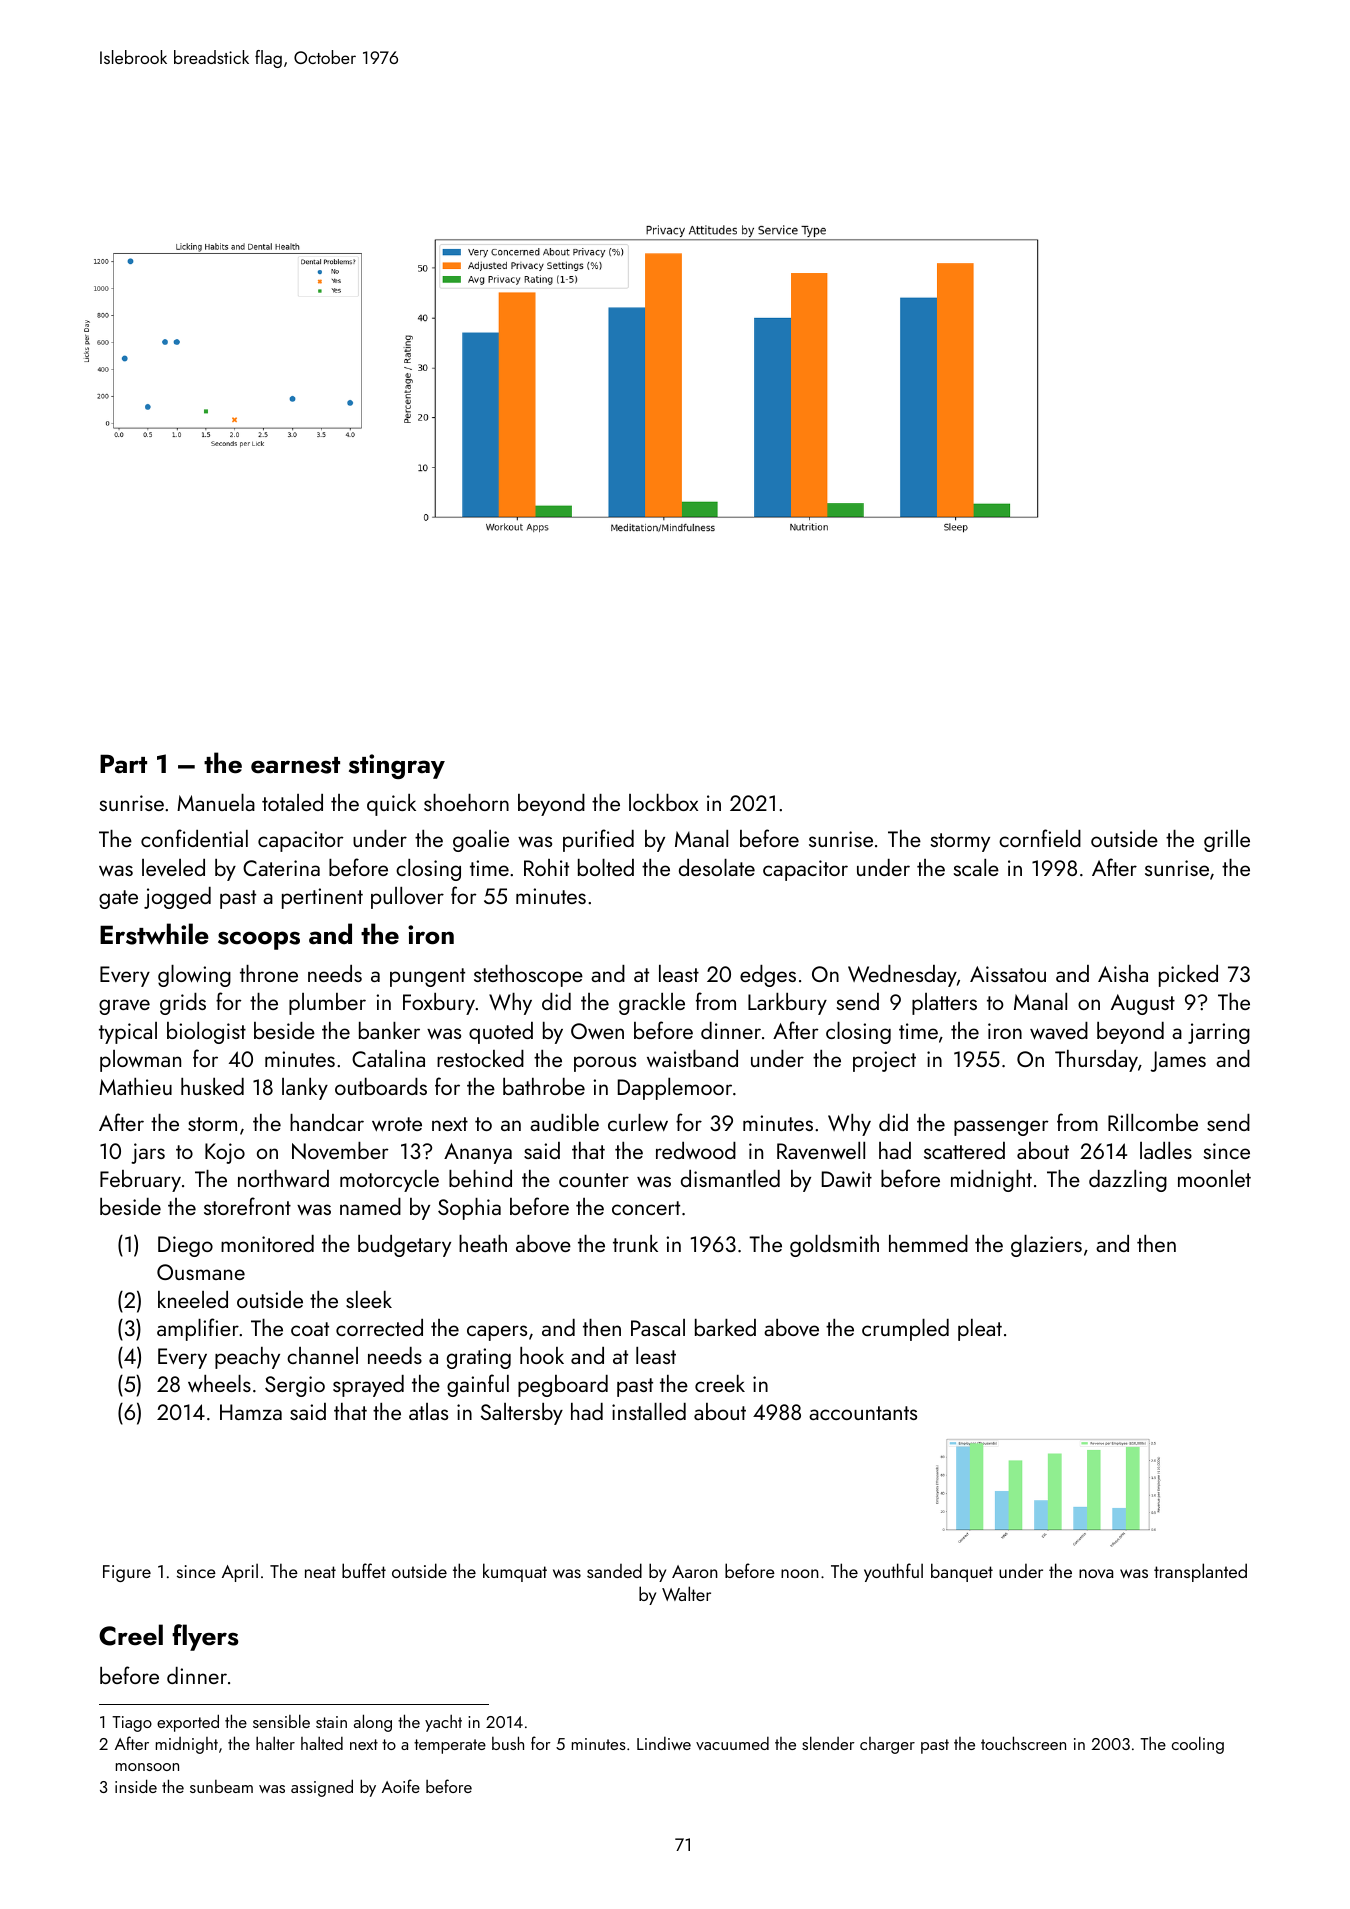 The width and height of the document is (1350, 1909). Describe the element at coordinates (428, 1411) in the document. I see `atlas` at that location.
